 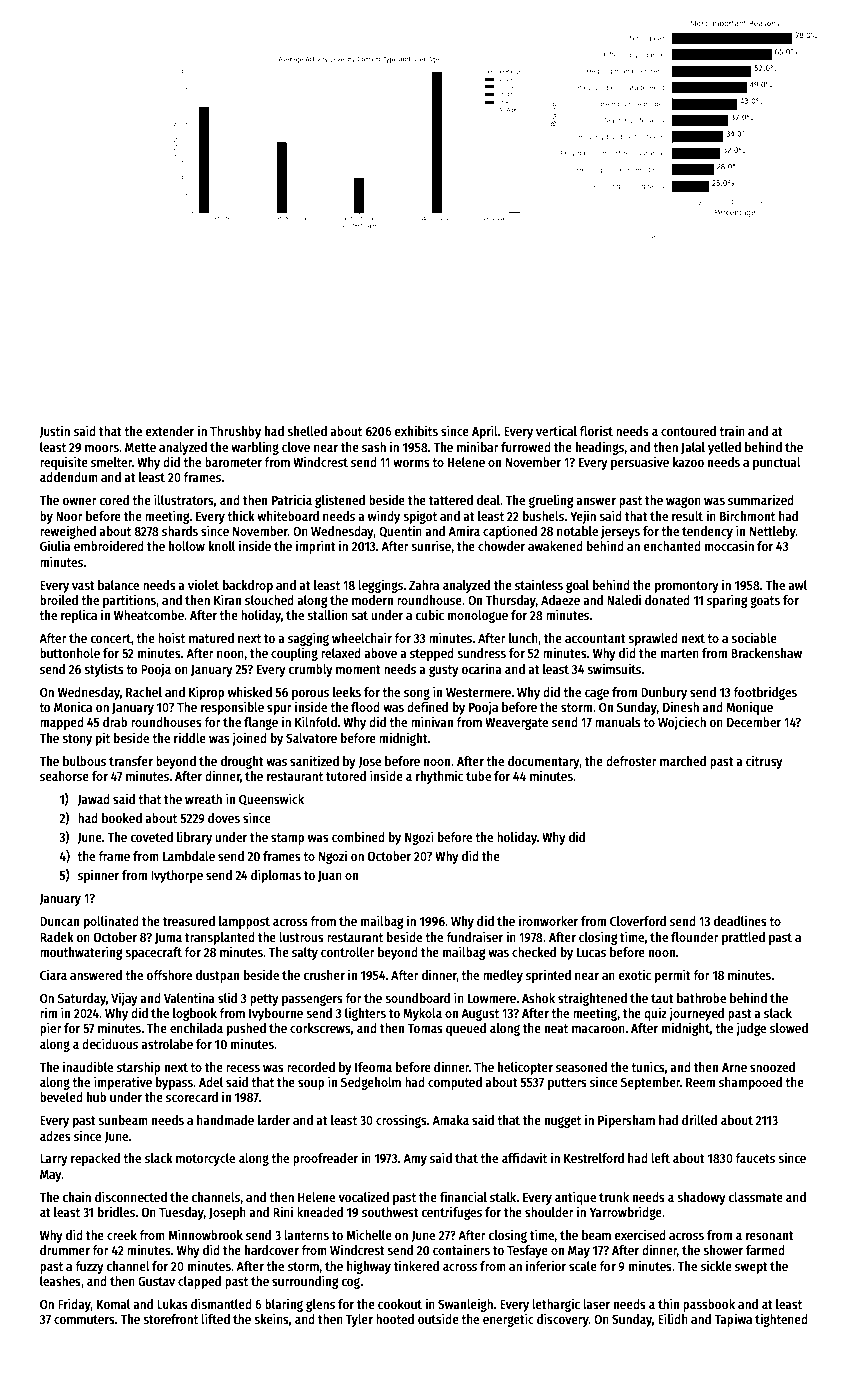 What do you see at coordinates (640, 463) in the page?
I see `persuasive` at bounding box center [640, 463].
